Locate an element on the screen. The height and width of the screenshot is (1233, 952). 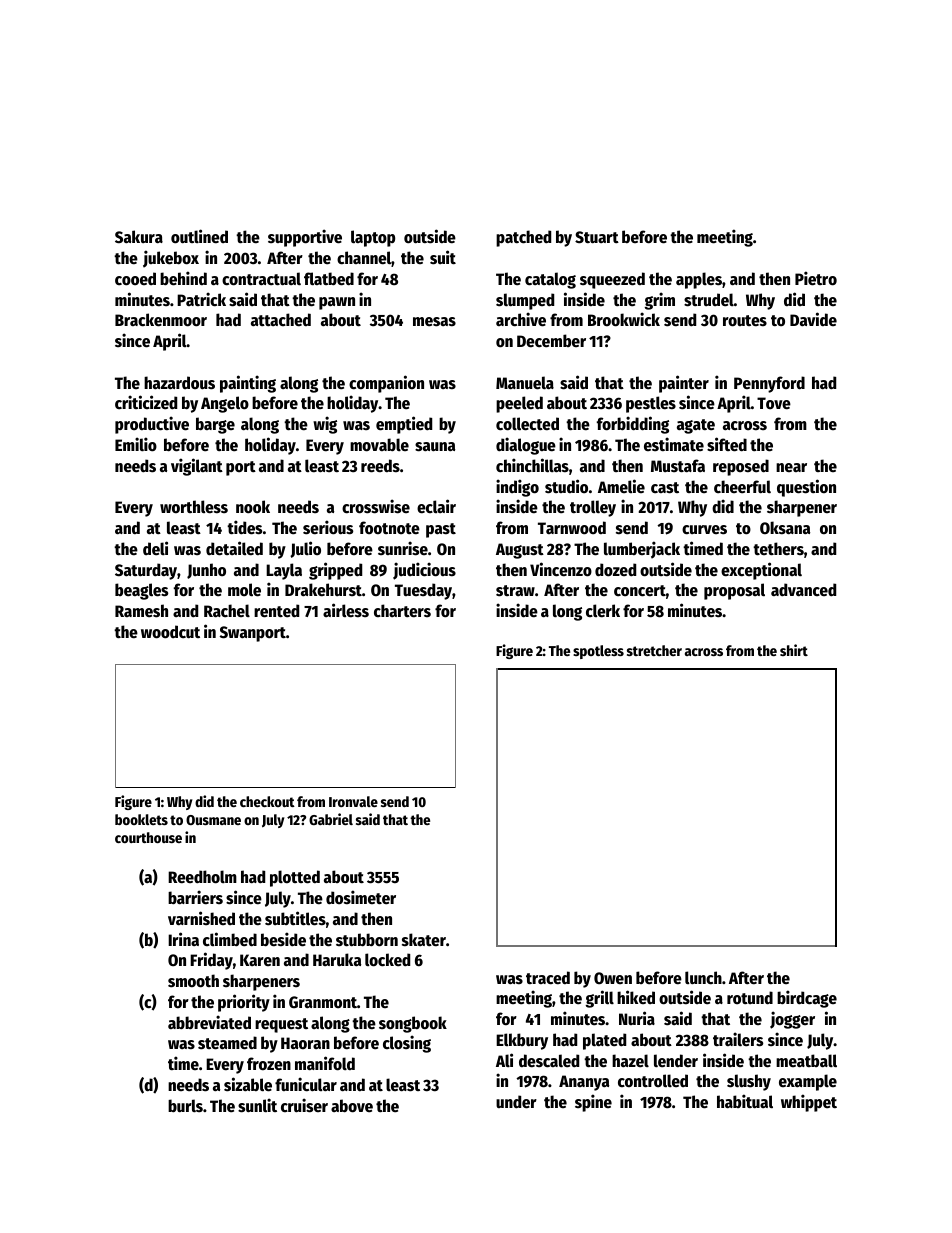
Tarnwood is located at coordinates (572, 528).
